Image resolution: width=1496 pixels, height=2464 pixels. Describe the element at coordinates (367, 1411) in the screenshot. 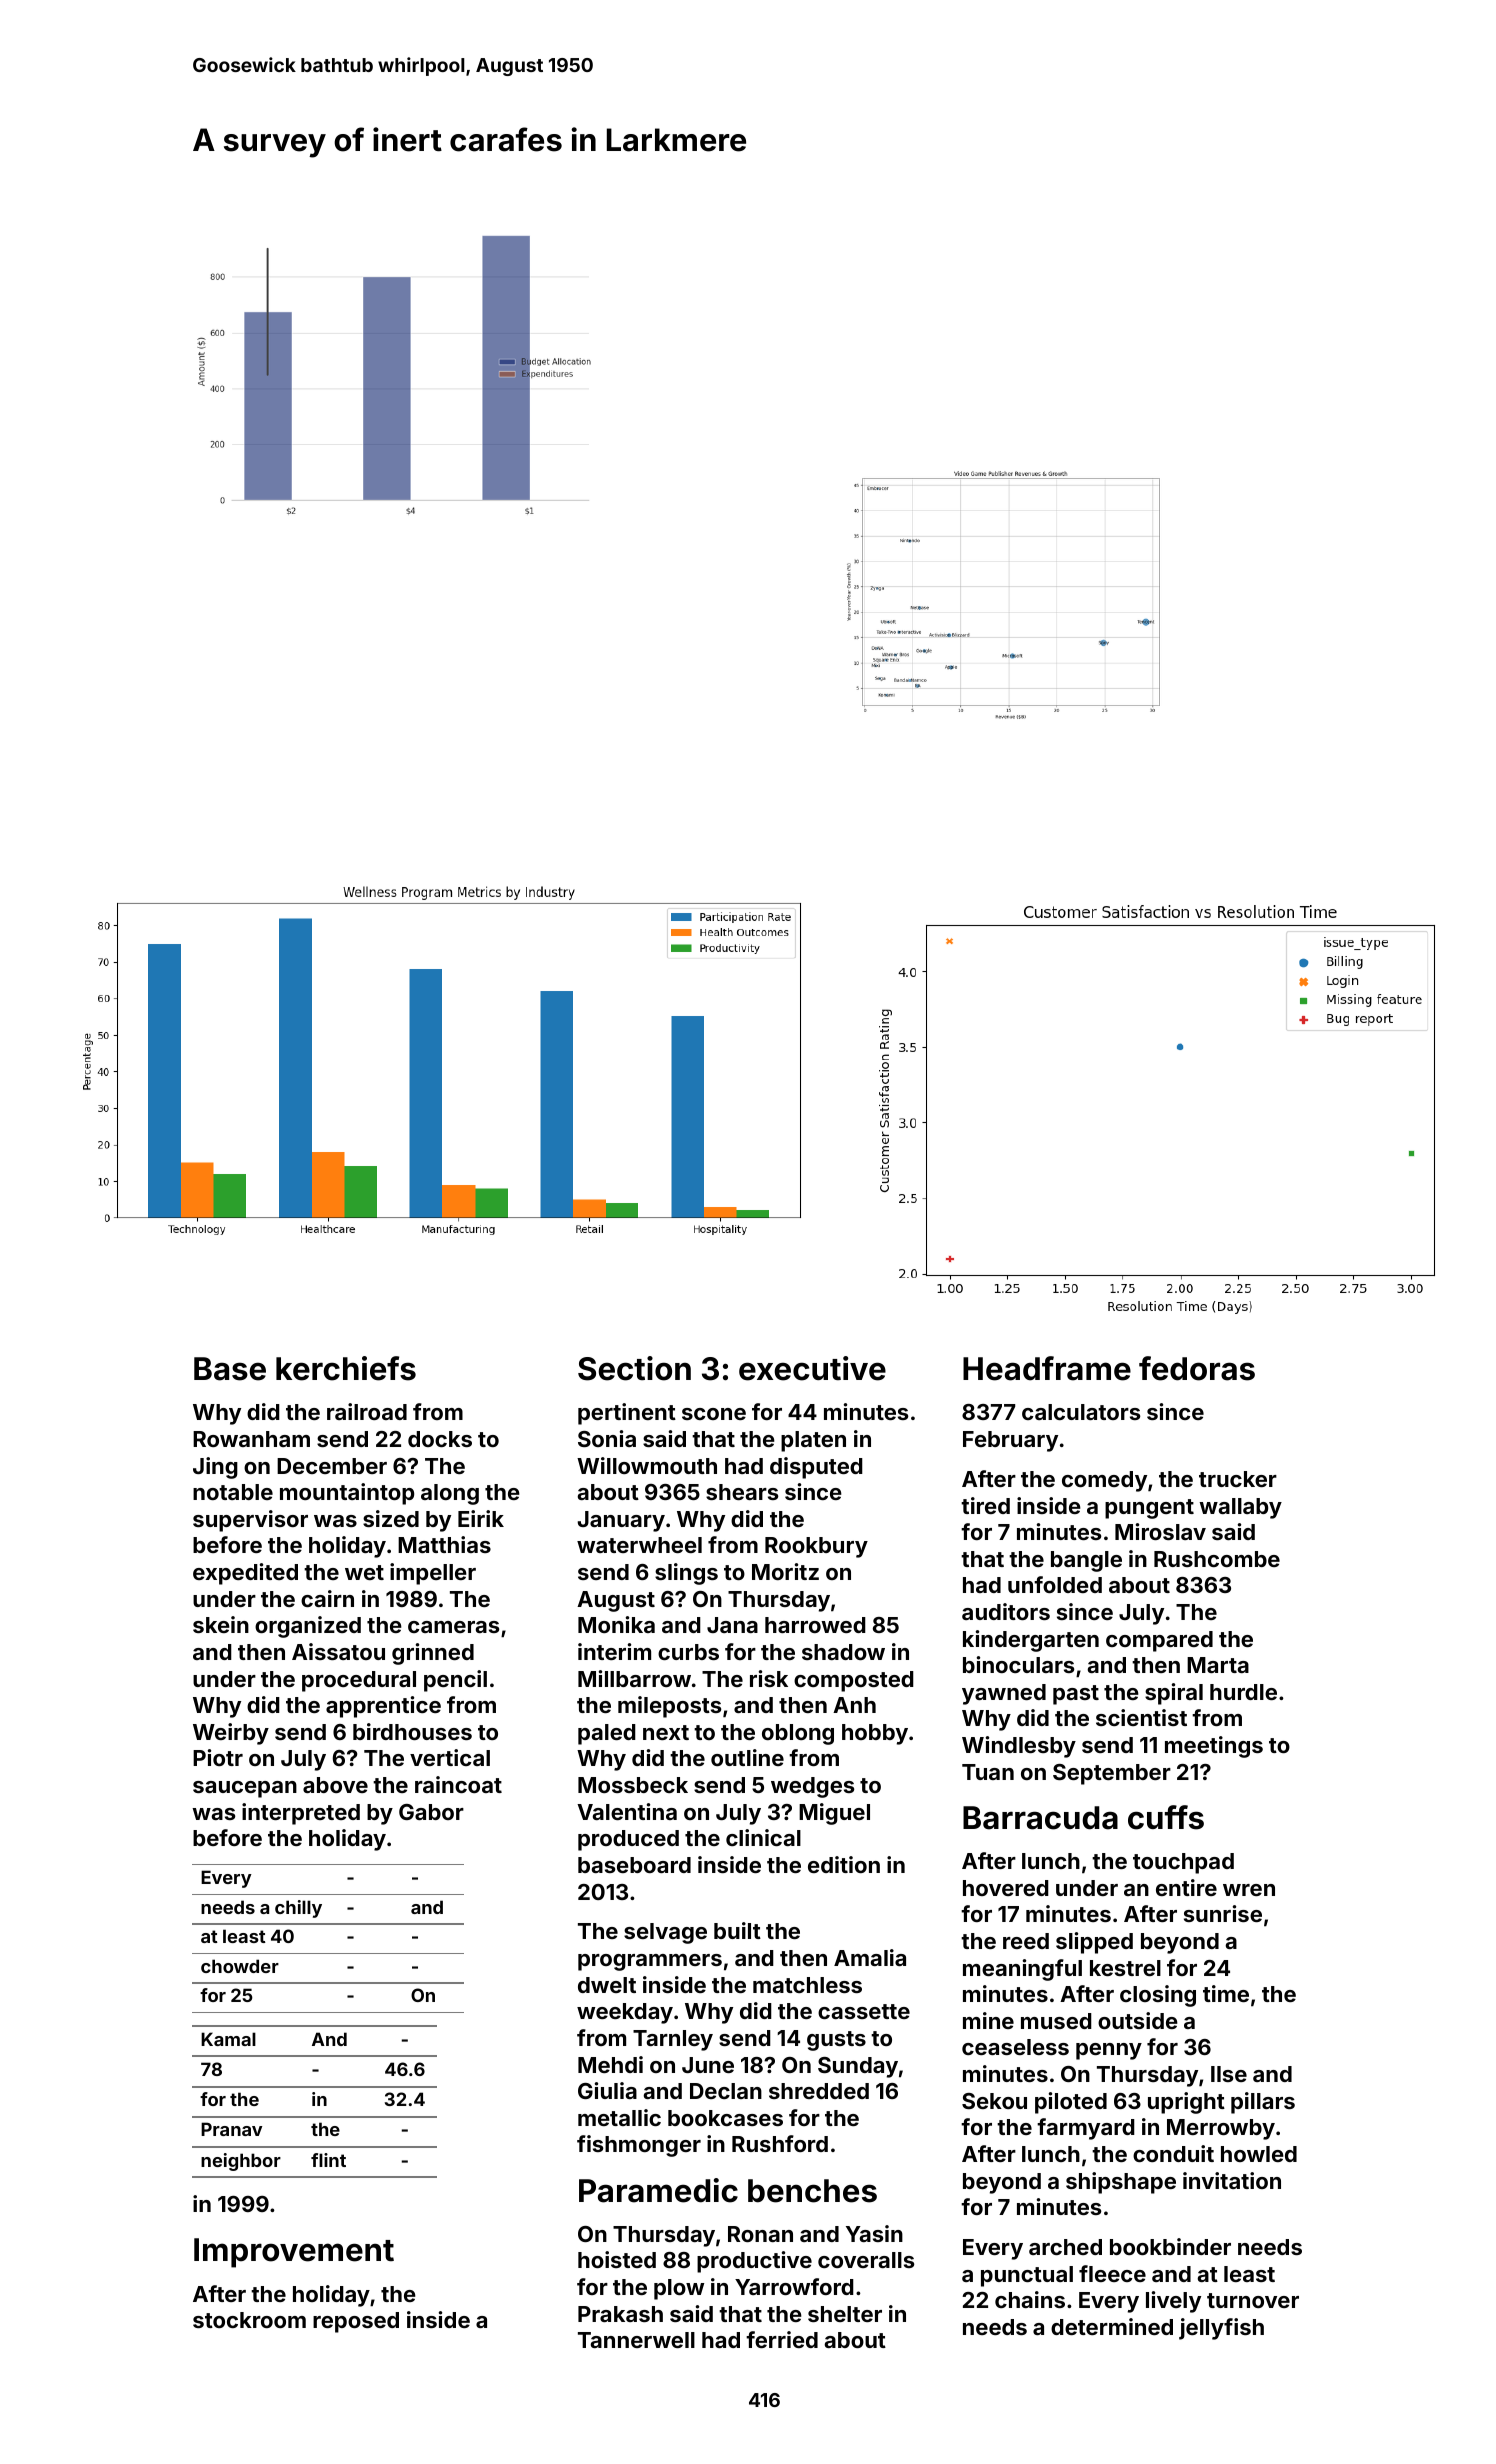

I see `railroad` at that location.
